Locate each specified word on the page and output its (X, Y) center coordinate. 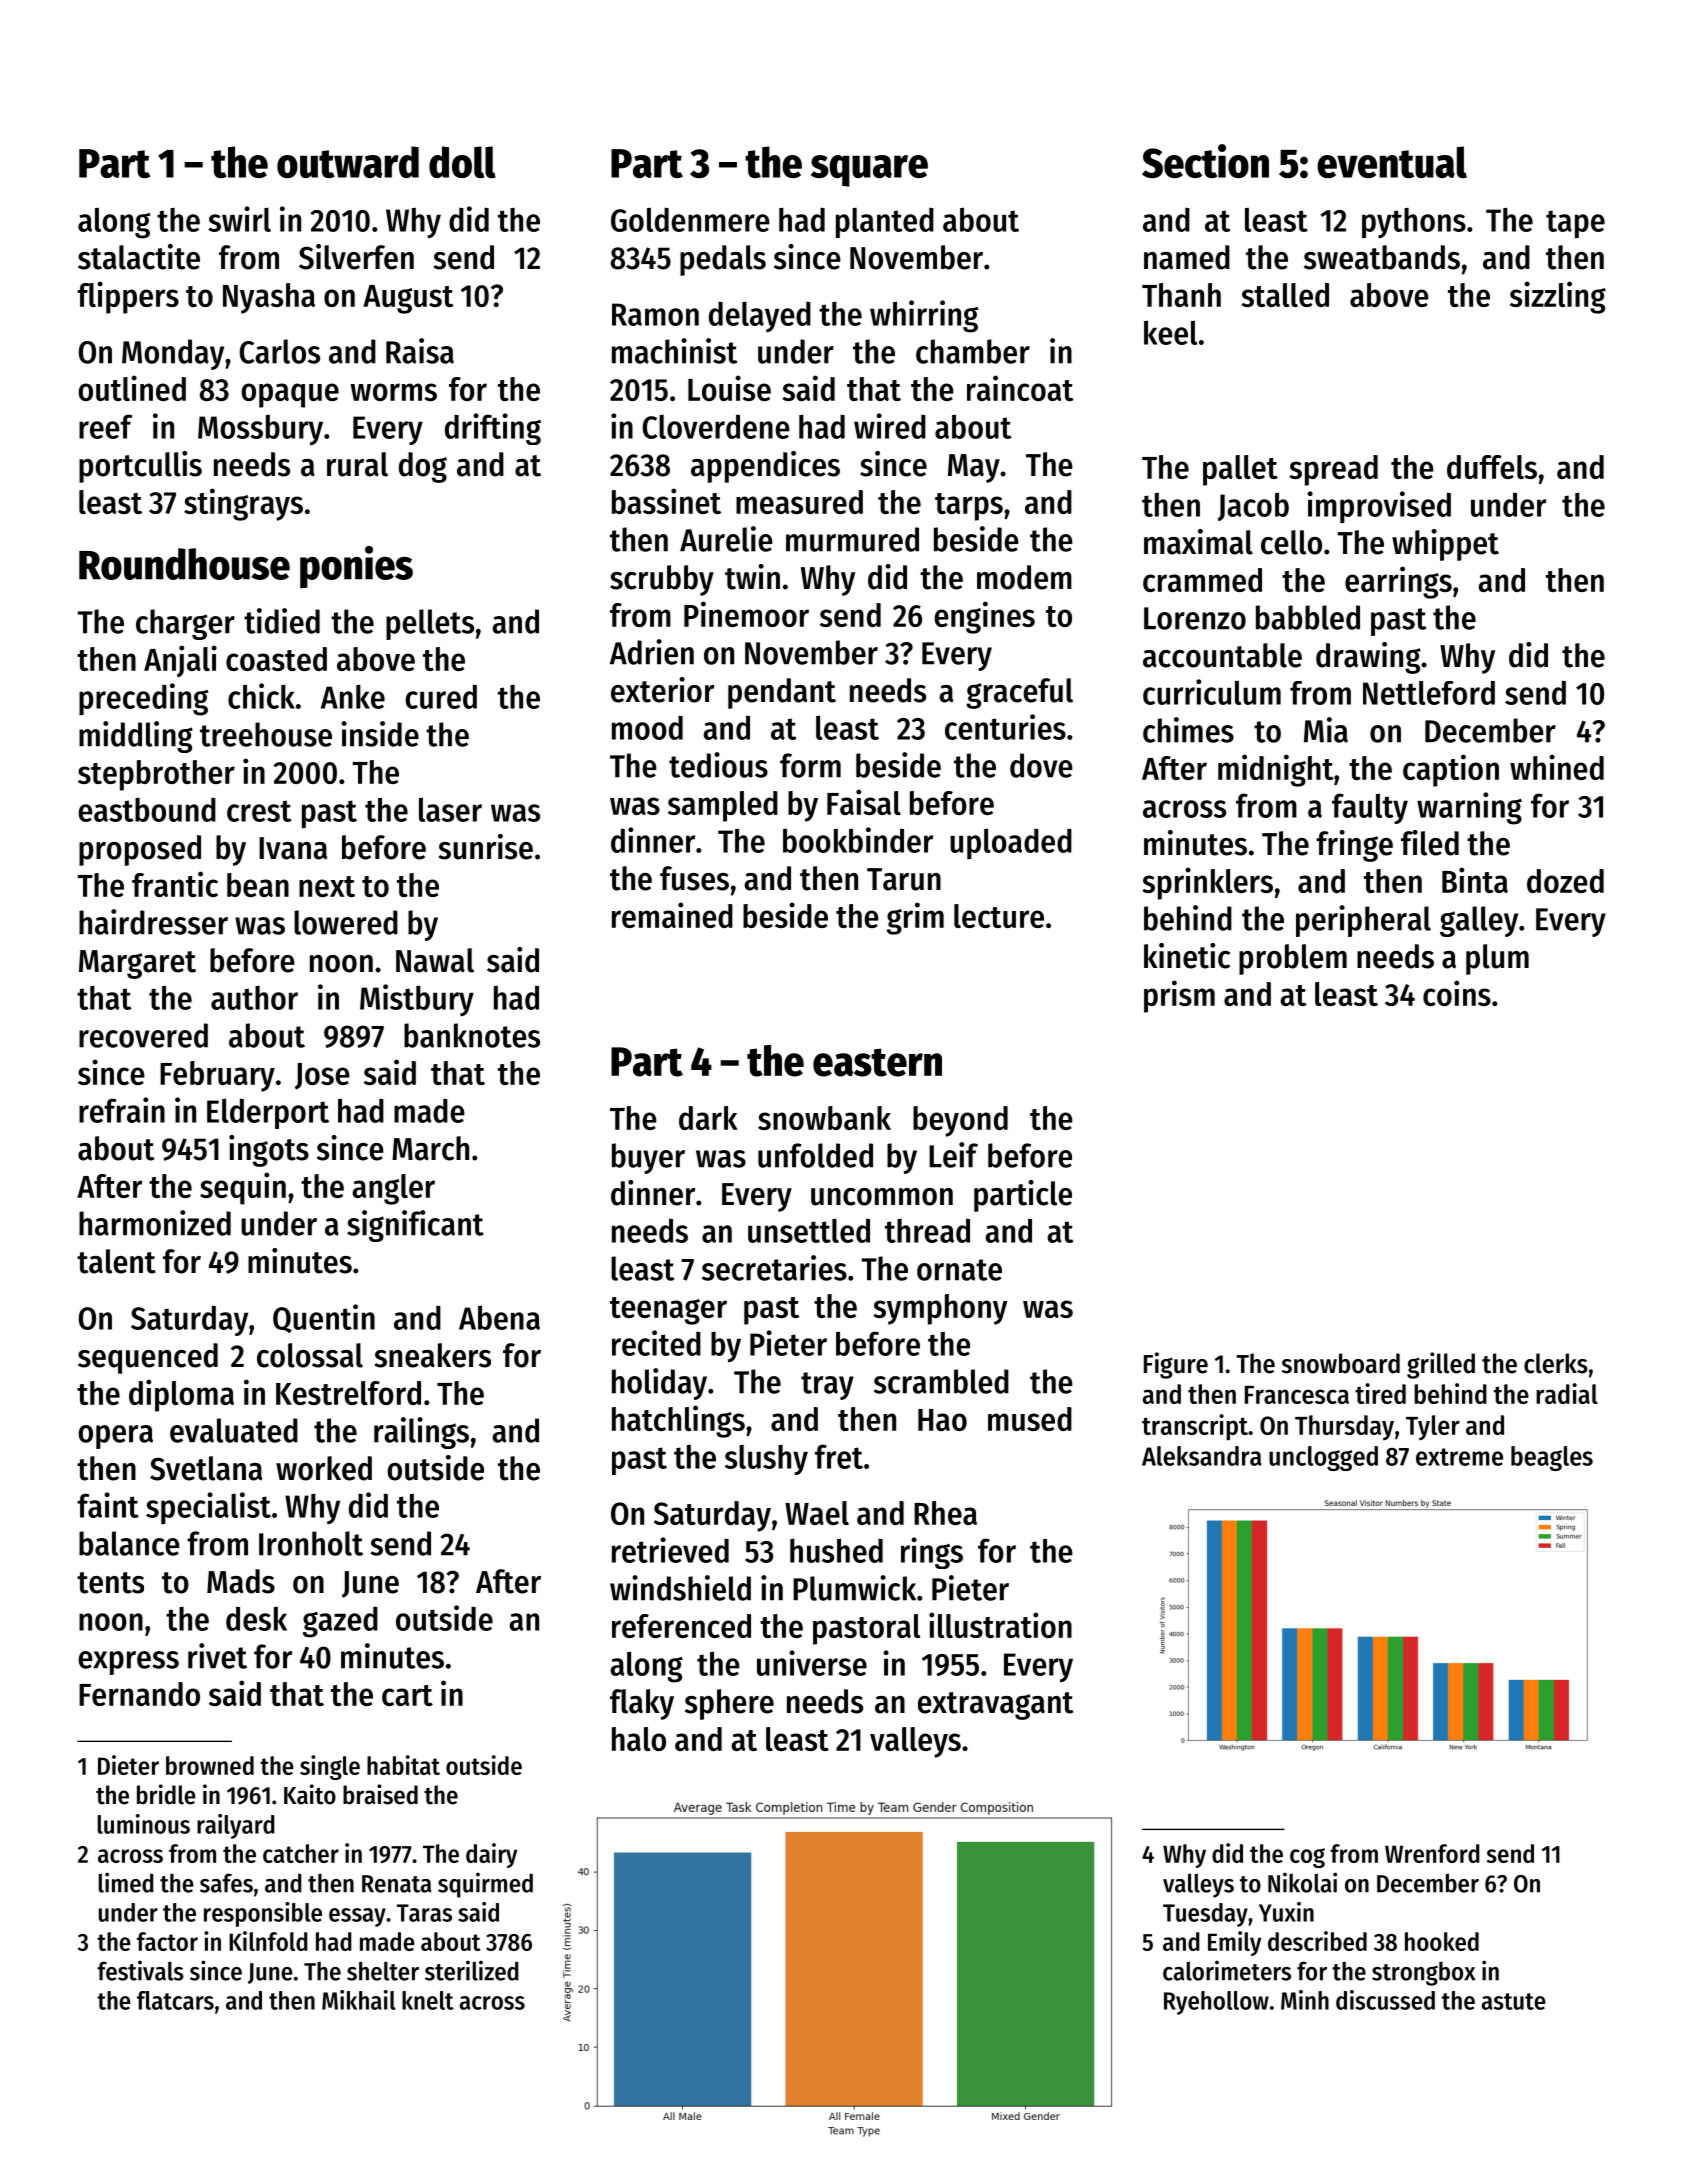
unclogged (1323, 1458)
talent (116, 1261)
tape (1575, 224)
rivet (217, 1656)
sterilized (472, 1970)
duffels (1492, 467)
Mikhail (358, 2000)
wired (890, 426)
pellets (430, 624)
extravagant (995, 1706)
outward (348, 162)
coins (1457, 993)
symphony (940, 1309)
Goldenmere (690, 219)
